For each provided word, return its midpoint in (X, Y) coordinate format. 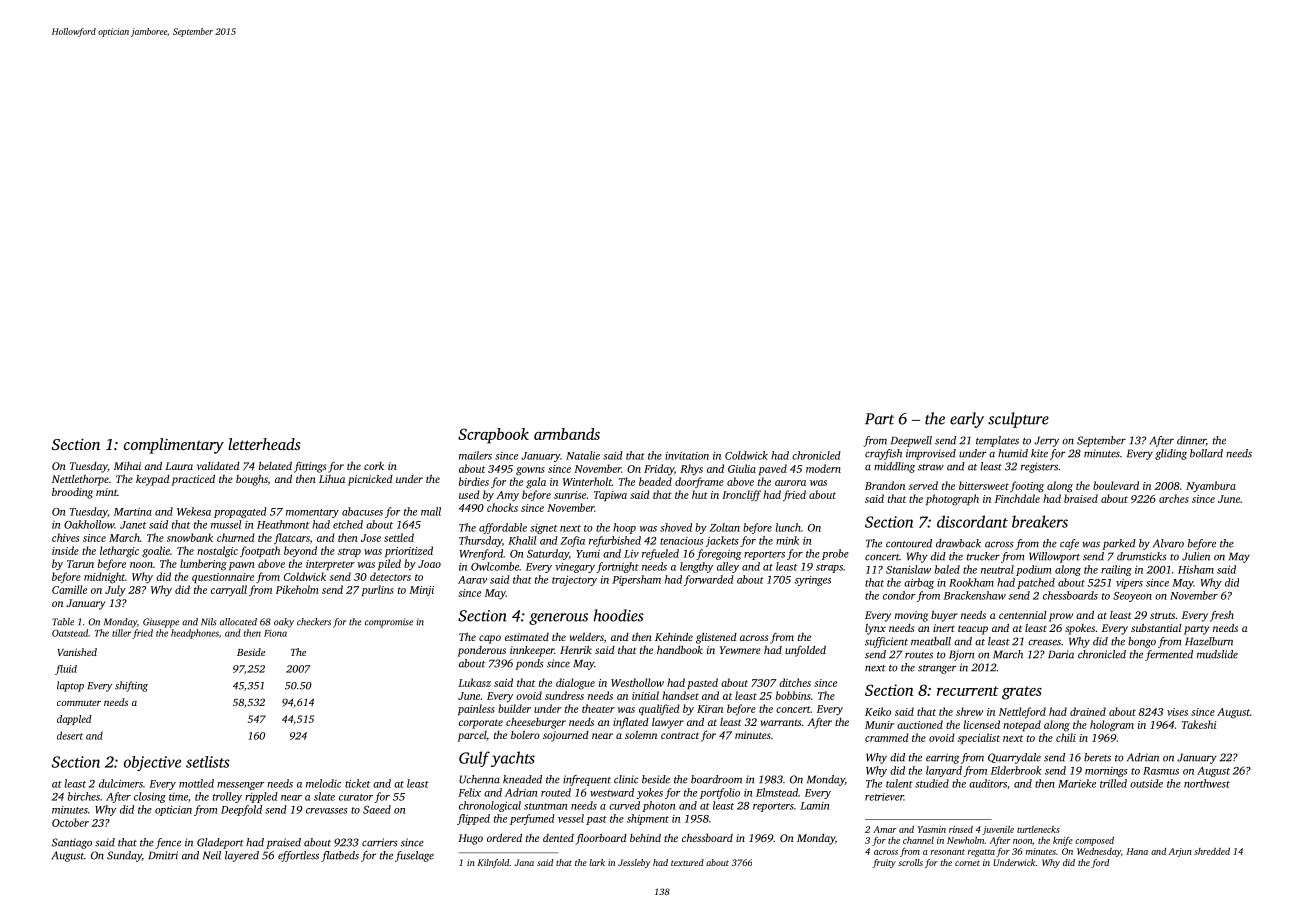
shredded (1212, 851)
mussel (226, 524)
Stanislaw (908, 569)
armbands (567, 434)
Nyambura (1211, 487)
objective (152, 763)
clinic (626, 779)
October (70, 822)
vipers (1129, 584)
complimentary (174, 446)
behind (645, 837)
